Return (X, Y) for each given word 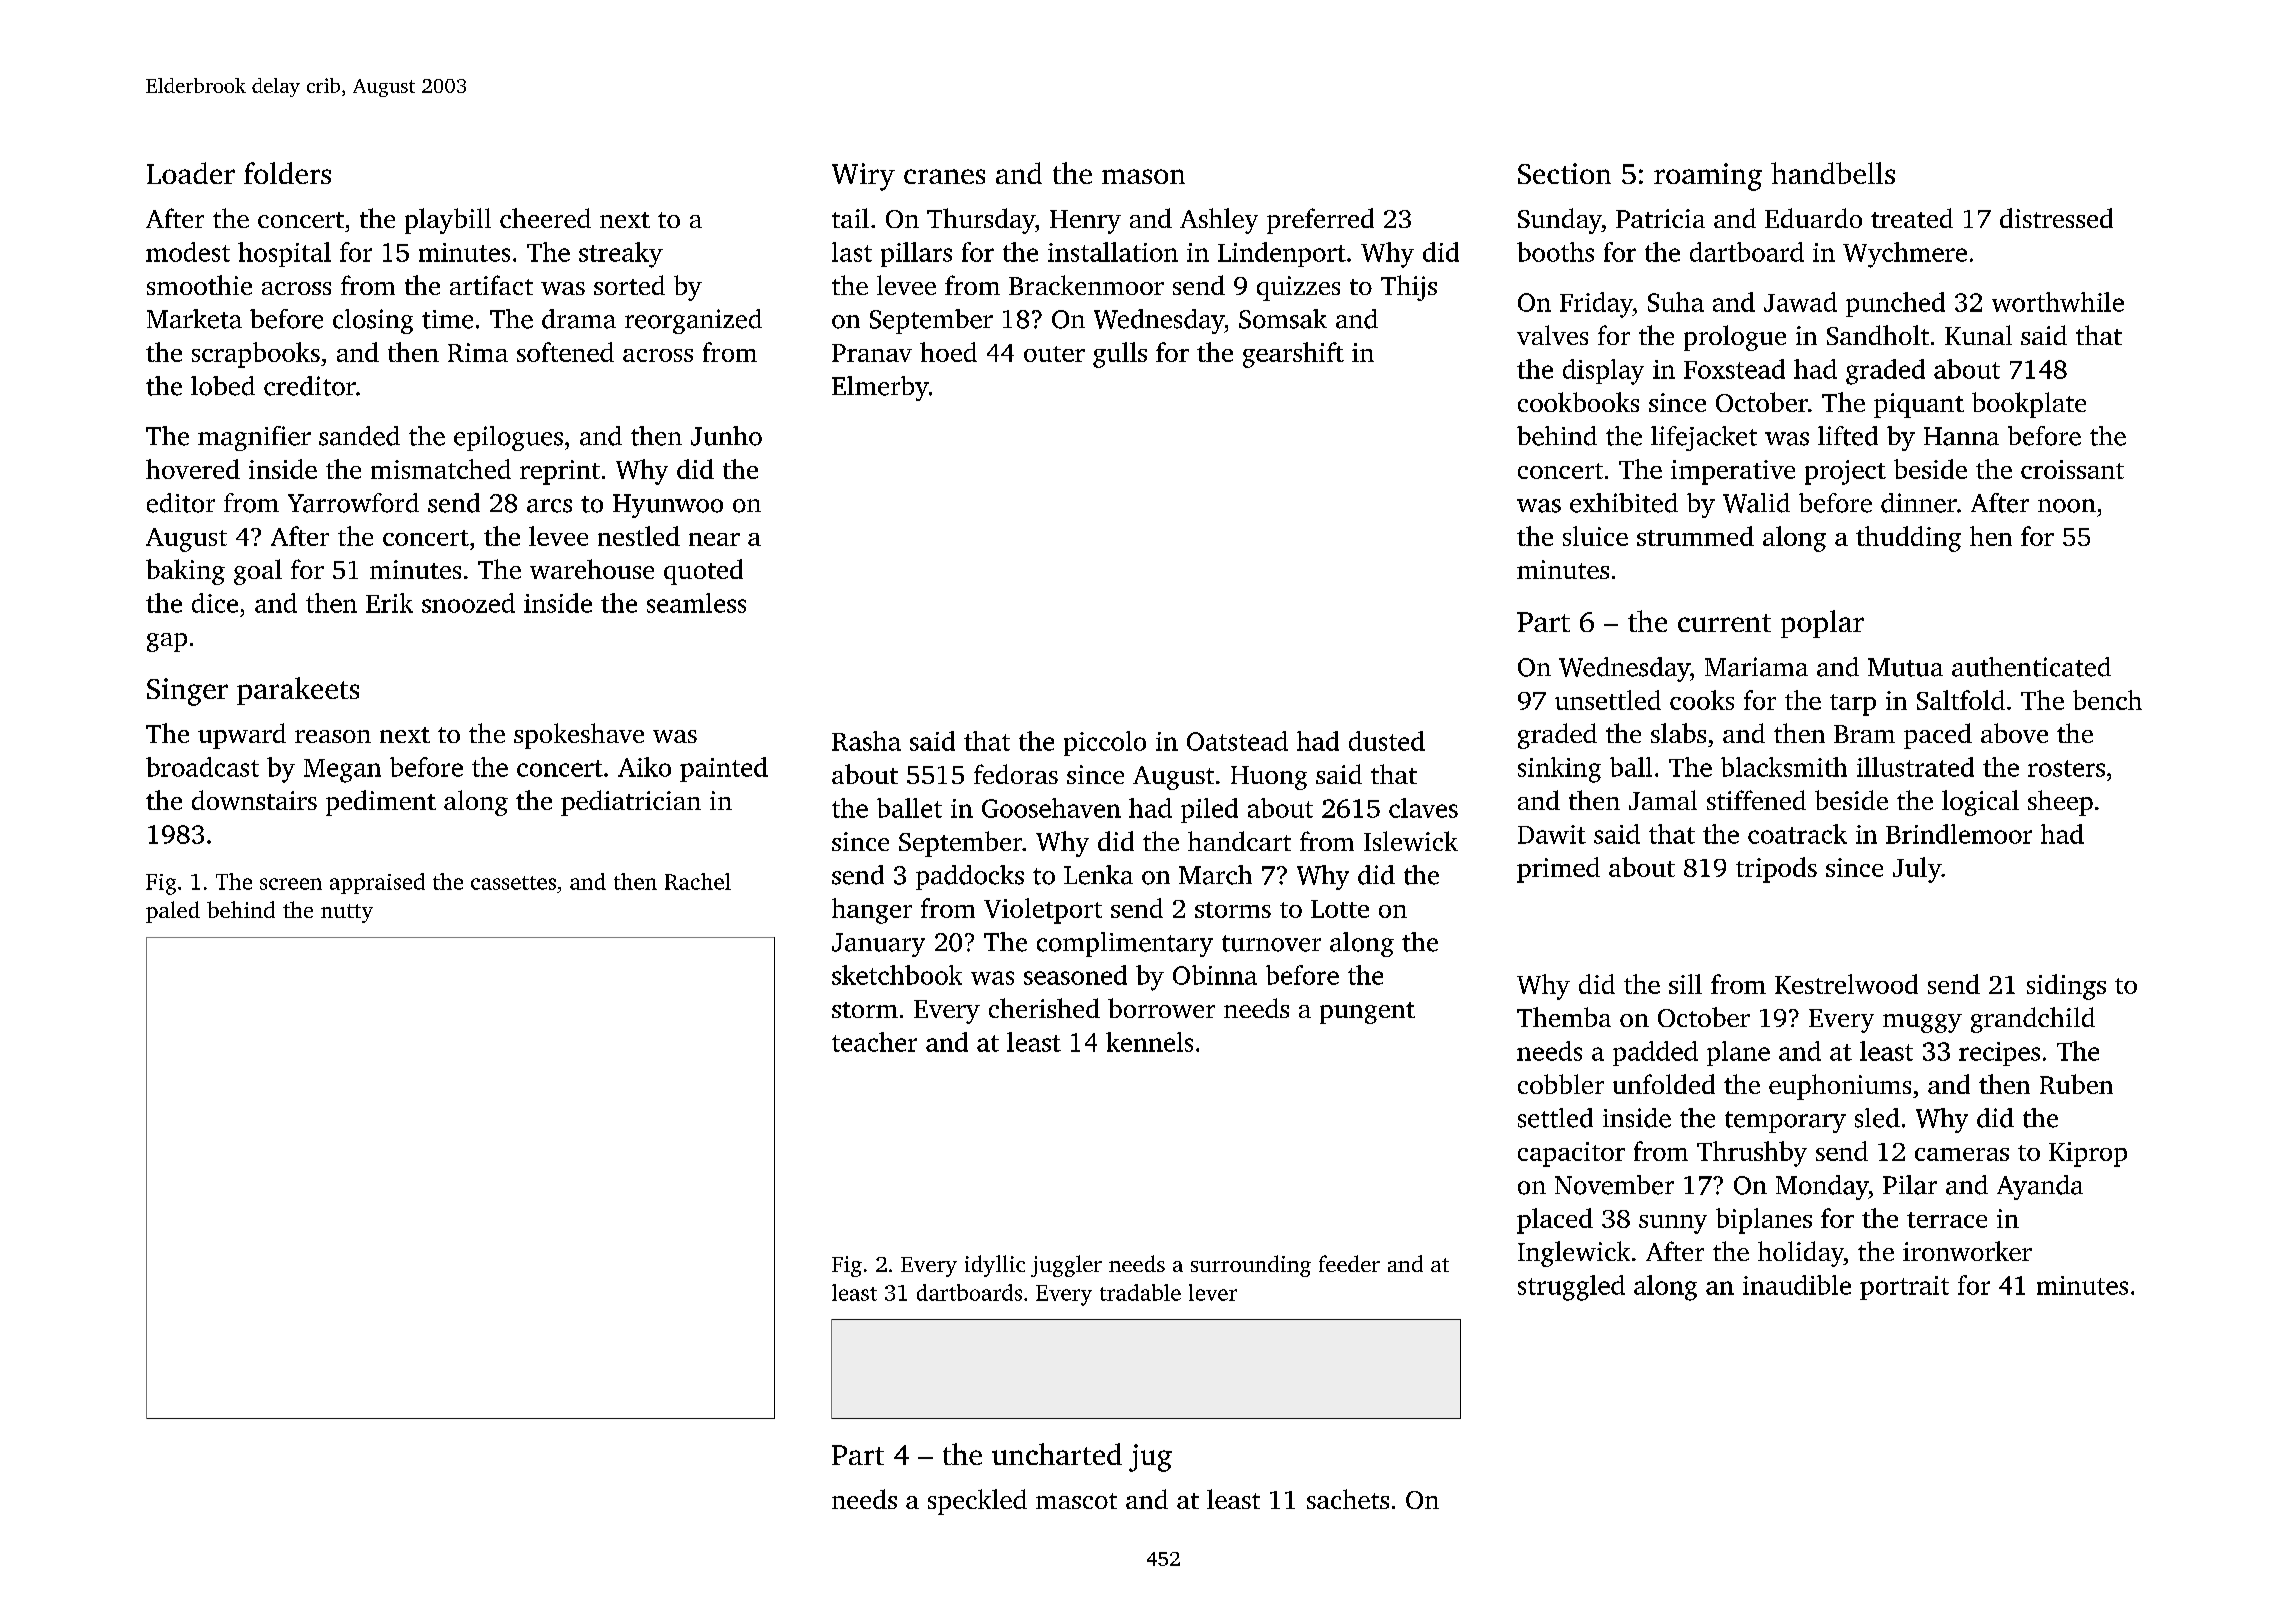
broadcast (202, 767)
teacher (874, 1042)
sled (1877, 1118)
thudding (1908, 539)
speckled (977, 1502)
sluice (1595, 536)
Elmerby (880, 388)
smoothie (199, 285)
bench (2107, 700)
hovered (193, 469)
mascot (1076, 1501)
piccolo (1105, 743)
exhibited (1624, 503)
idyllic (995, 1266)
